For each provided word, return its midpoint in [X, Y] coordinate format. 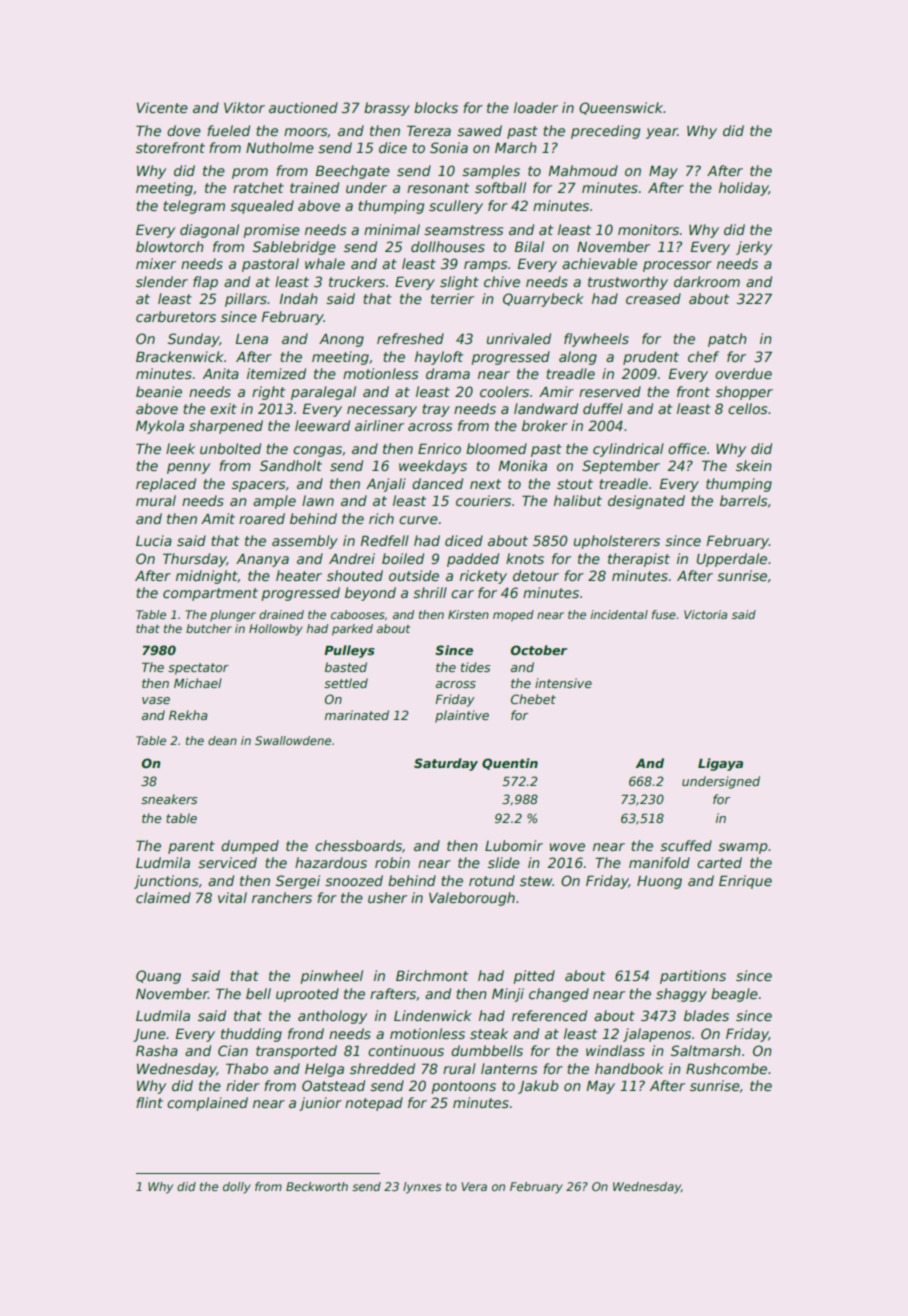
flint [149, 1102]
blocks [436, 107]
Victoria [705, 614]
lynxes [422, 1188]
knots [525, 558]
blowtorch [170, 246]
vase [156, 700]
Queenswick [621, 108]
